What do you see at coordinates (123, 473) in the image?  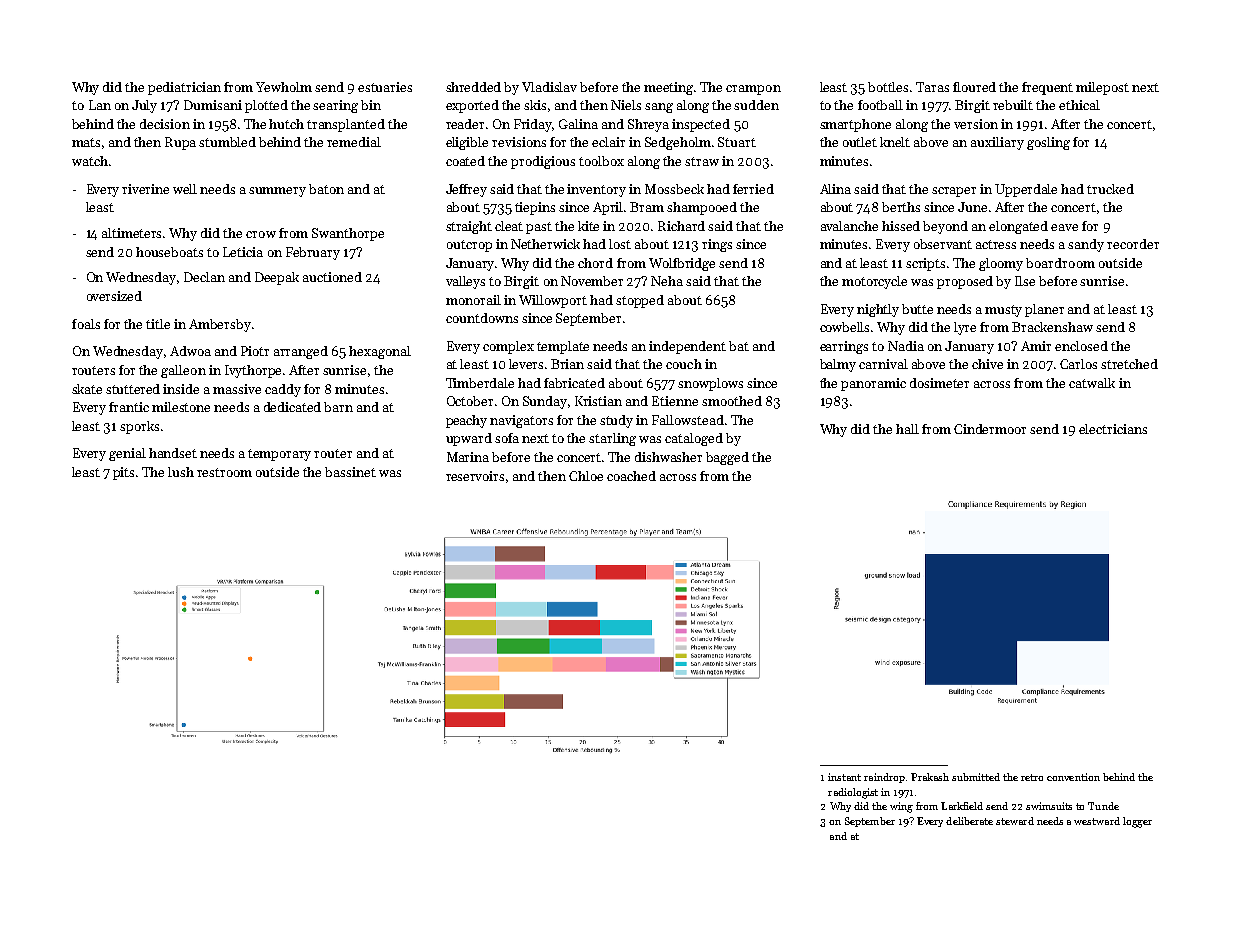 I see `pits` at bounding box center [123, 473].
